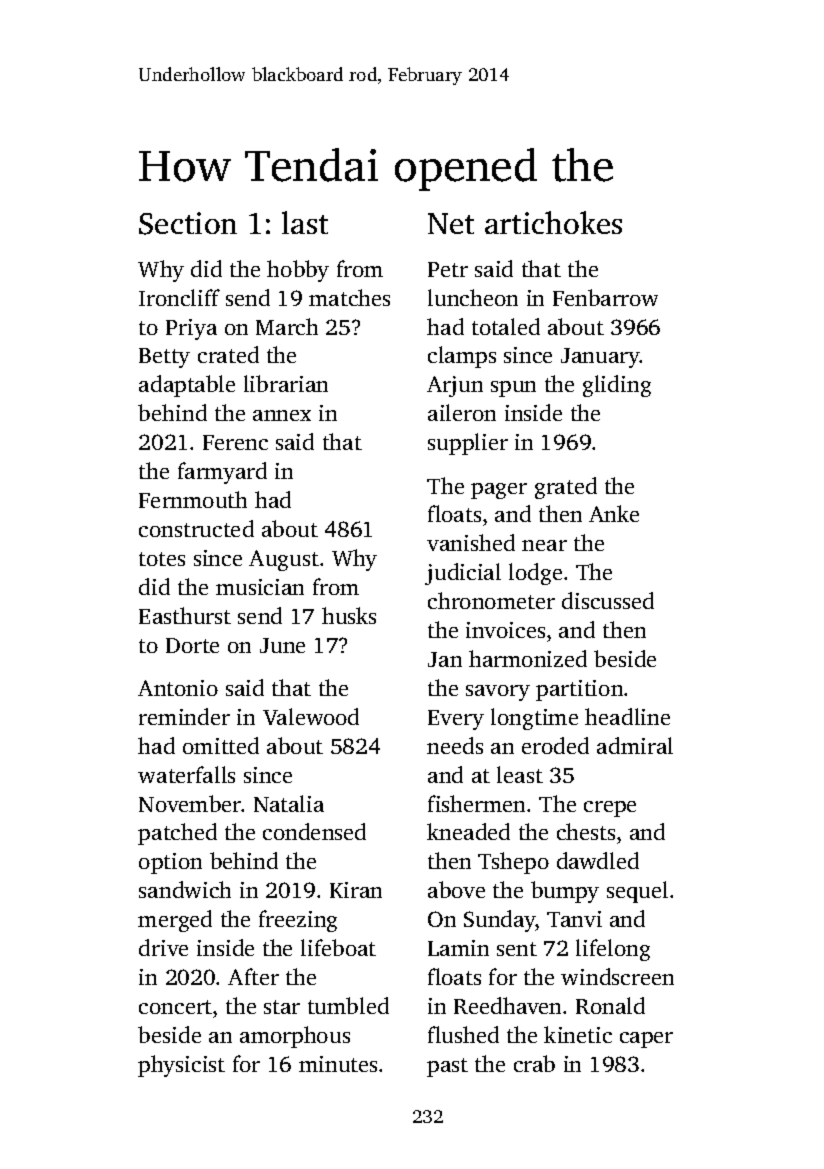 The width and height of the screenshot is (824, 1169). I want to click on Valewood, so click(311, 716).
